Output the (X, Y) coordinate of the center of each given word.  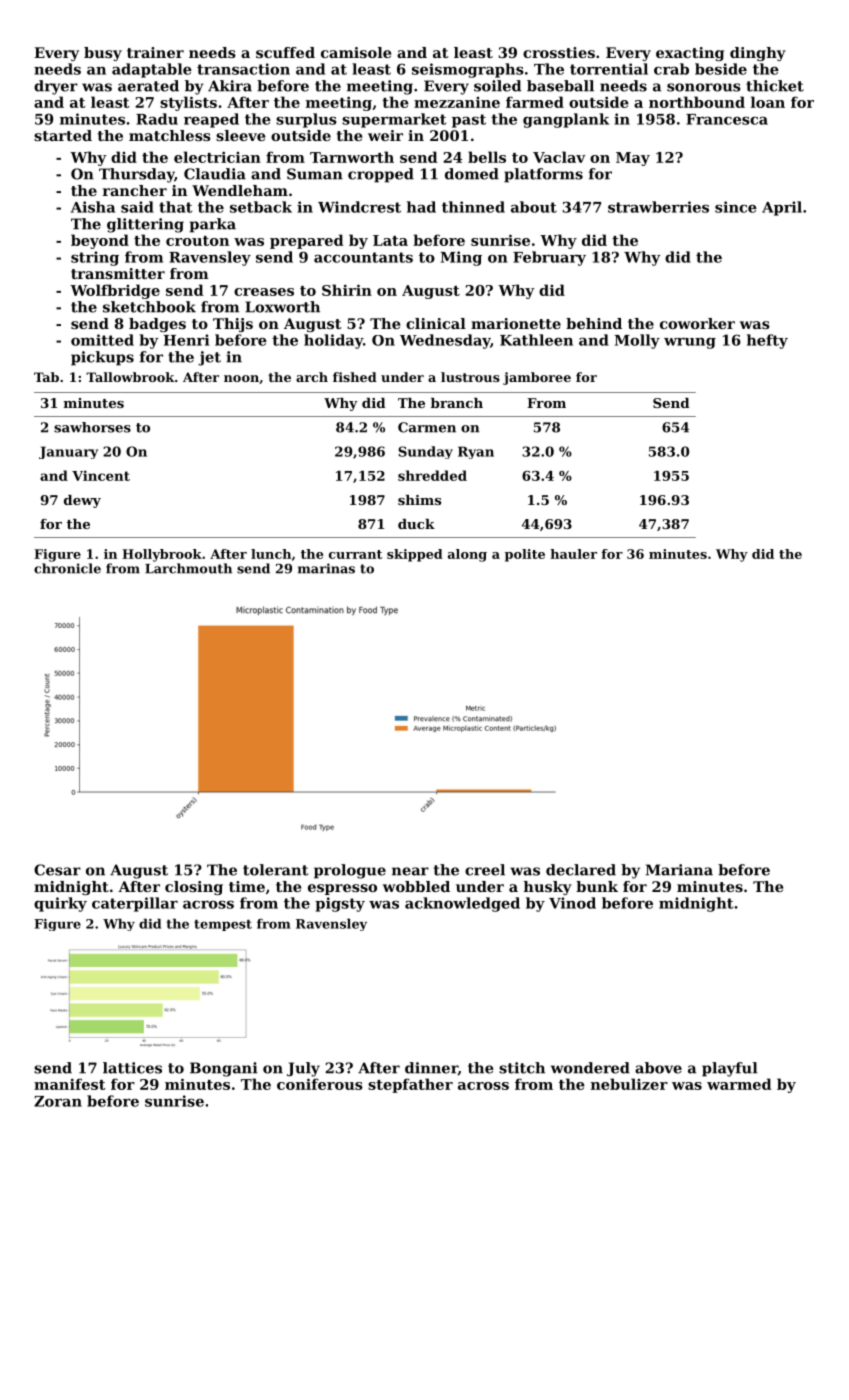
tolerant (275, 870)
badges (157, 325)
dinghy (758, 54)
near (410, 871)
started (63, 135)
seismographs (468, 70)
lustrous (470, 377)
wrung (690, 343)
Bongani (224, 1069)
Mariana (679, 870)
